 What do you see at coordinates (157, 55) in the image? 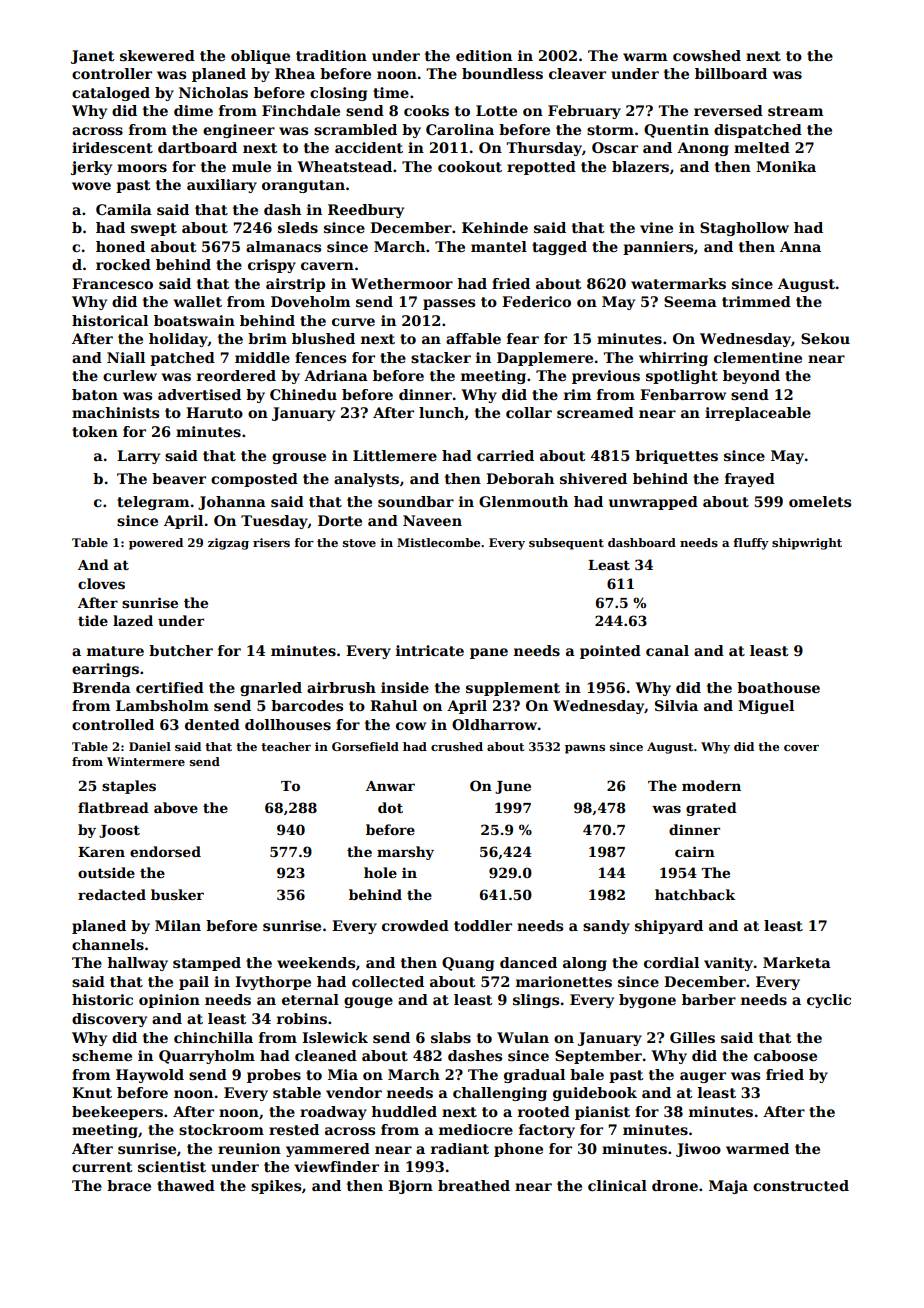
I see `skewered` at bounding box center [157, 55].
